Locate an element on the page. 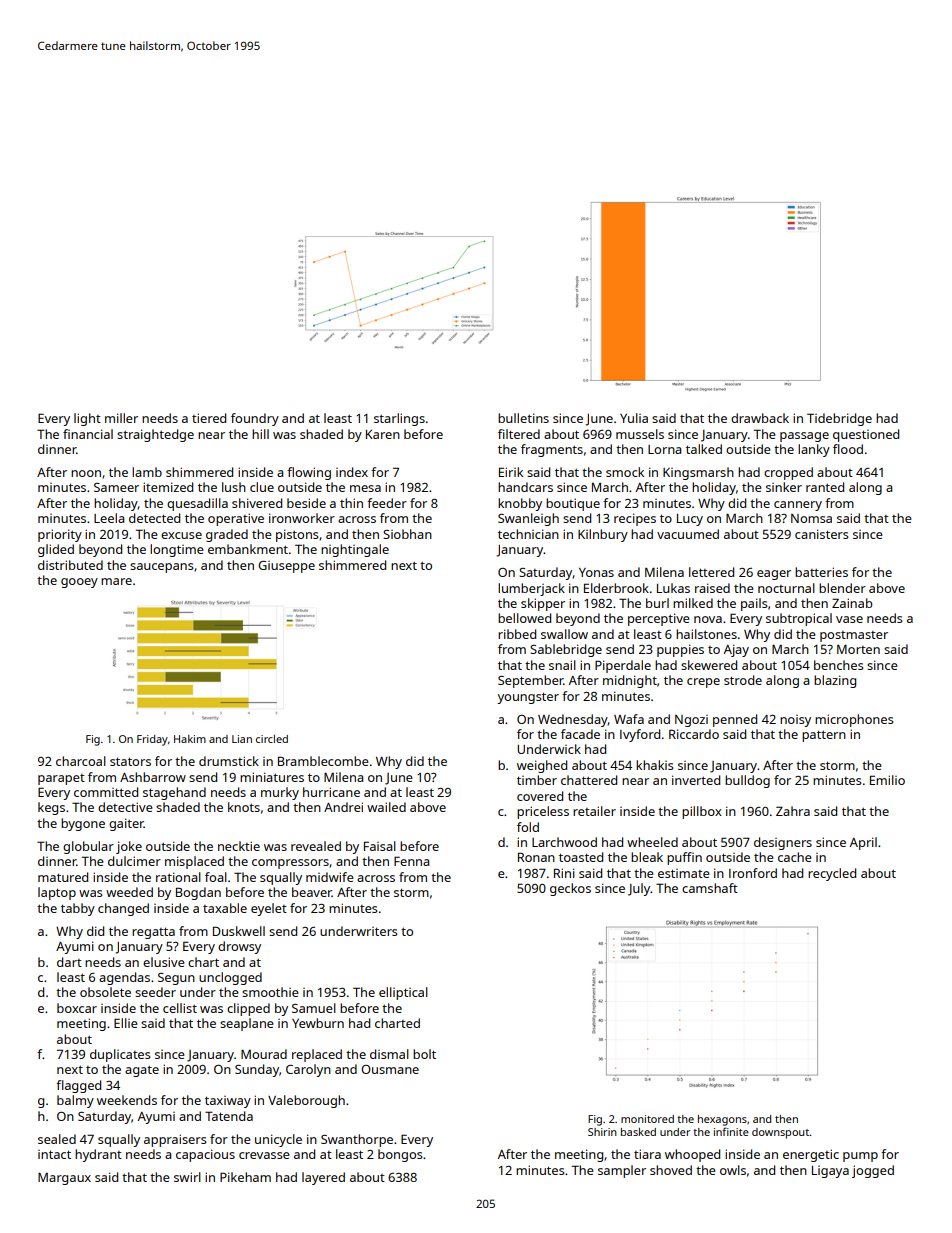 The width and height of the image is (952, 1233). questioned is located at coordinates (866, 435).
